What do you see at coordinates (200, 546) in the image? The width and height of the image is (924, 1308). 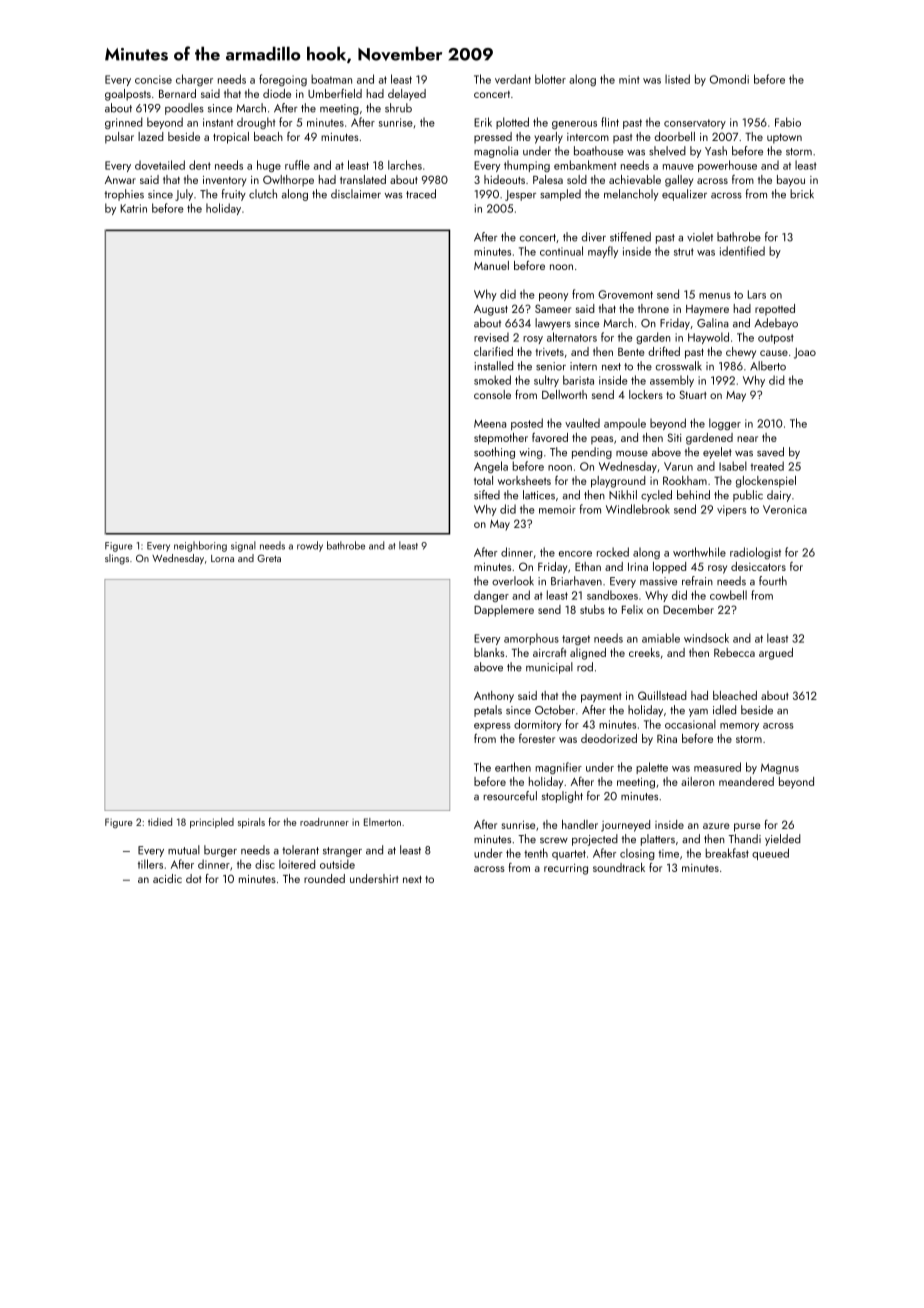 I see `neighboring` at bounding box center [200, 546].
